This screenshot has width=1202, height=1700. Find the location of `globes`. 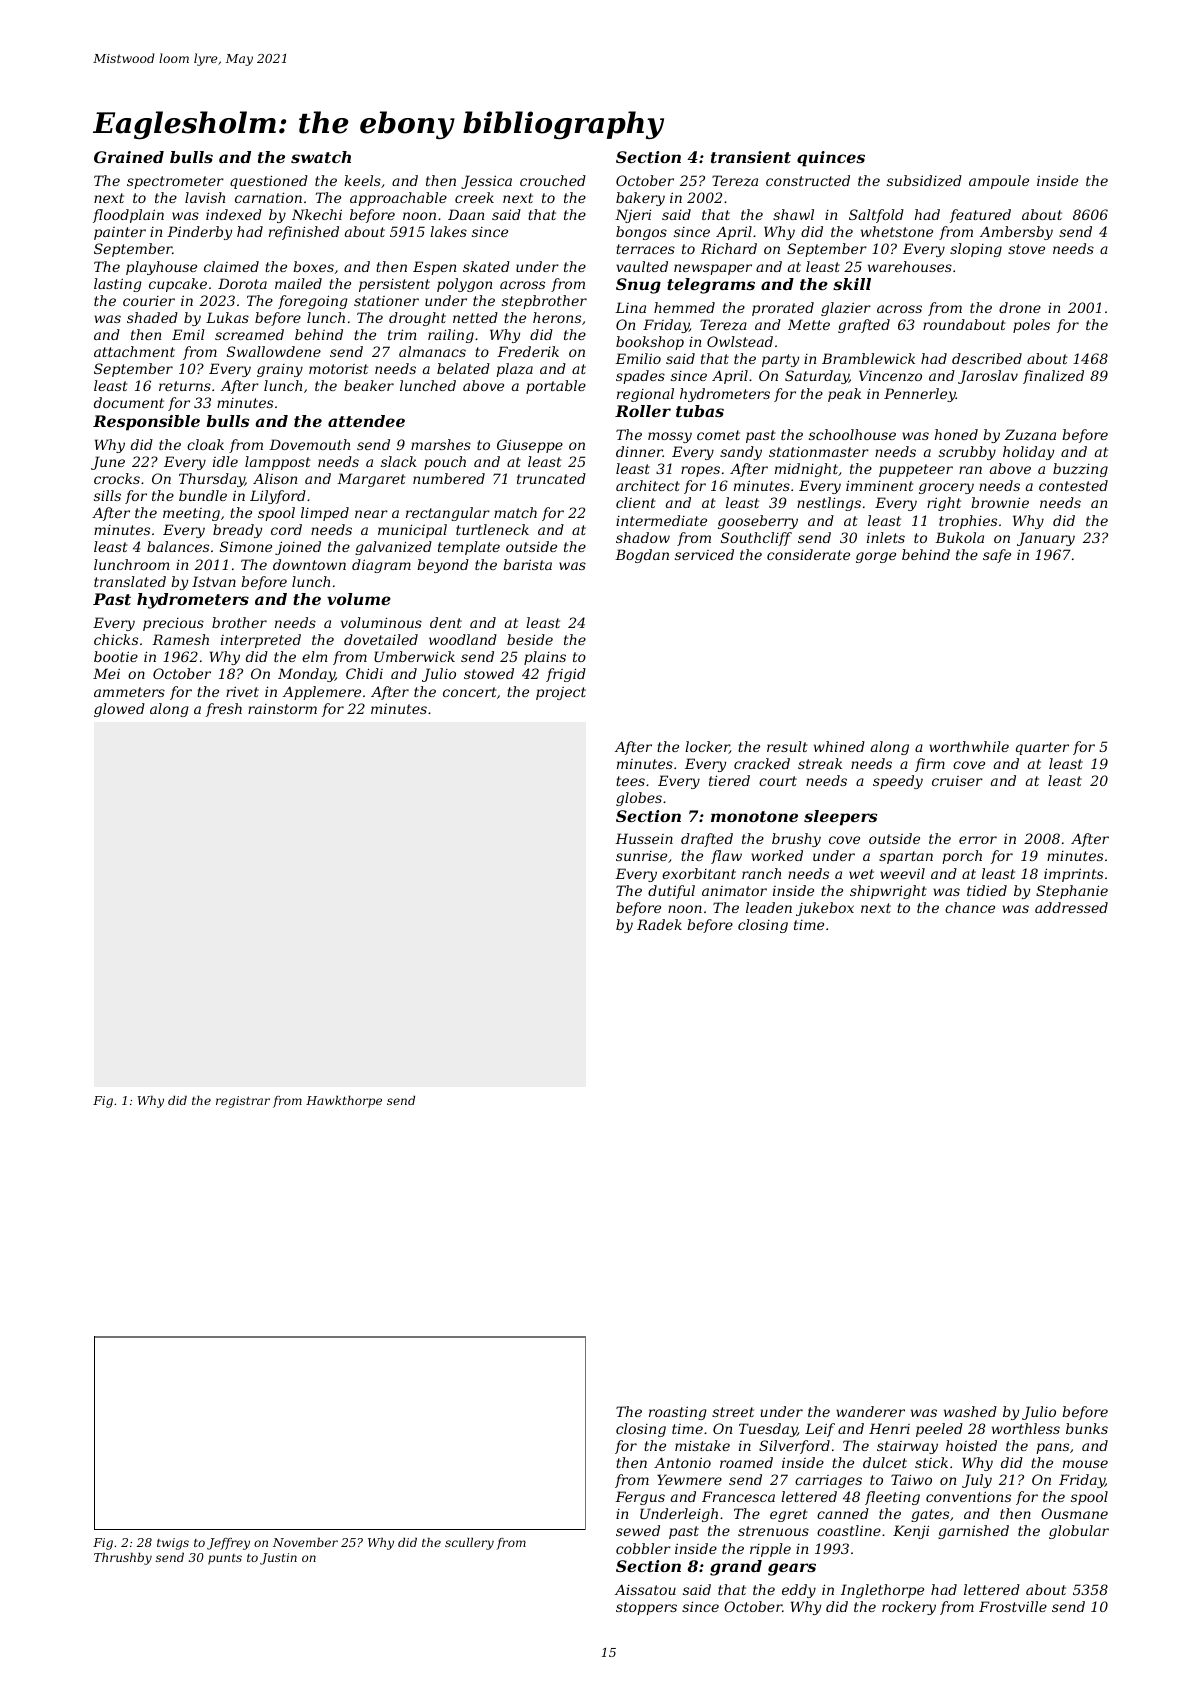

globes is located at coordinates (639, 799).
